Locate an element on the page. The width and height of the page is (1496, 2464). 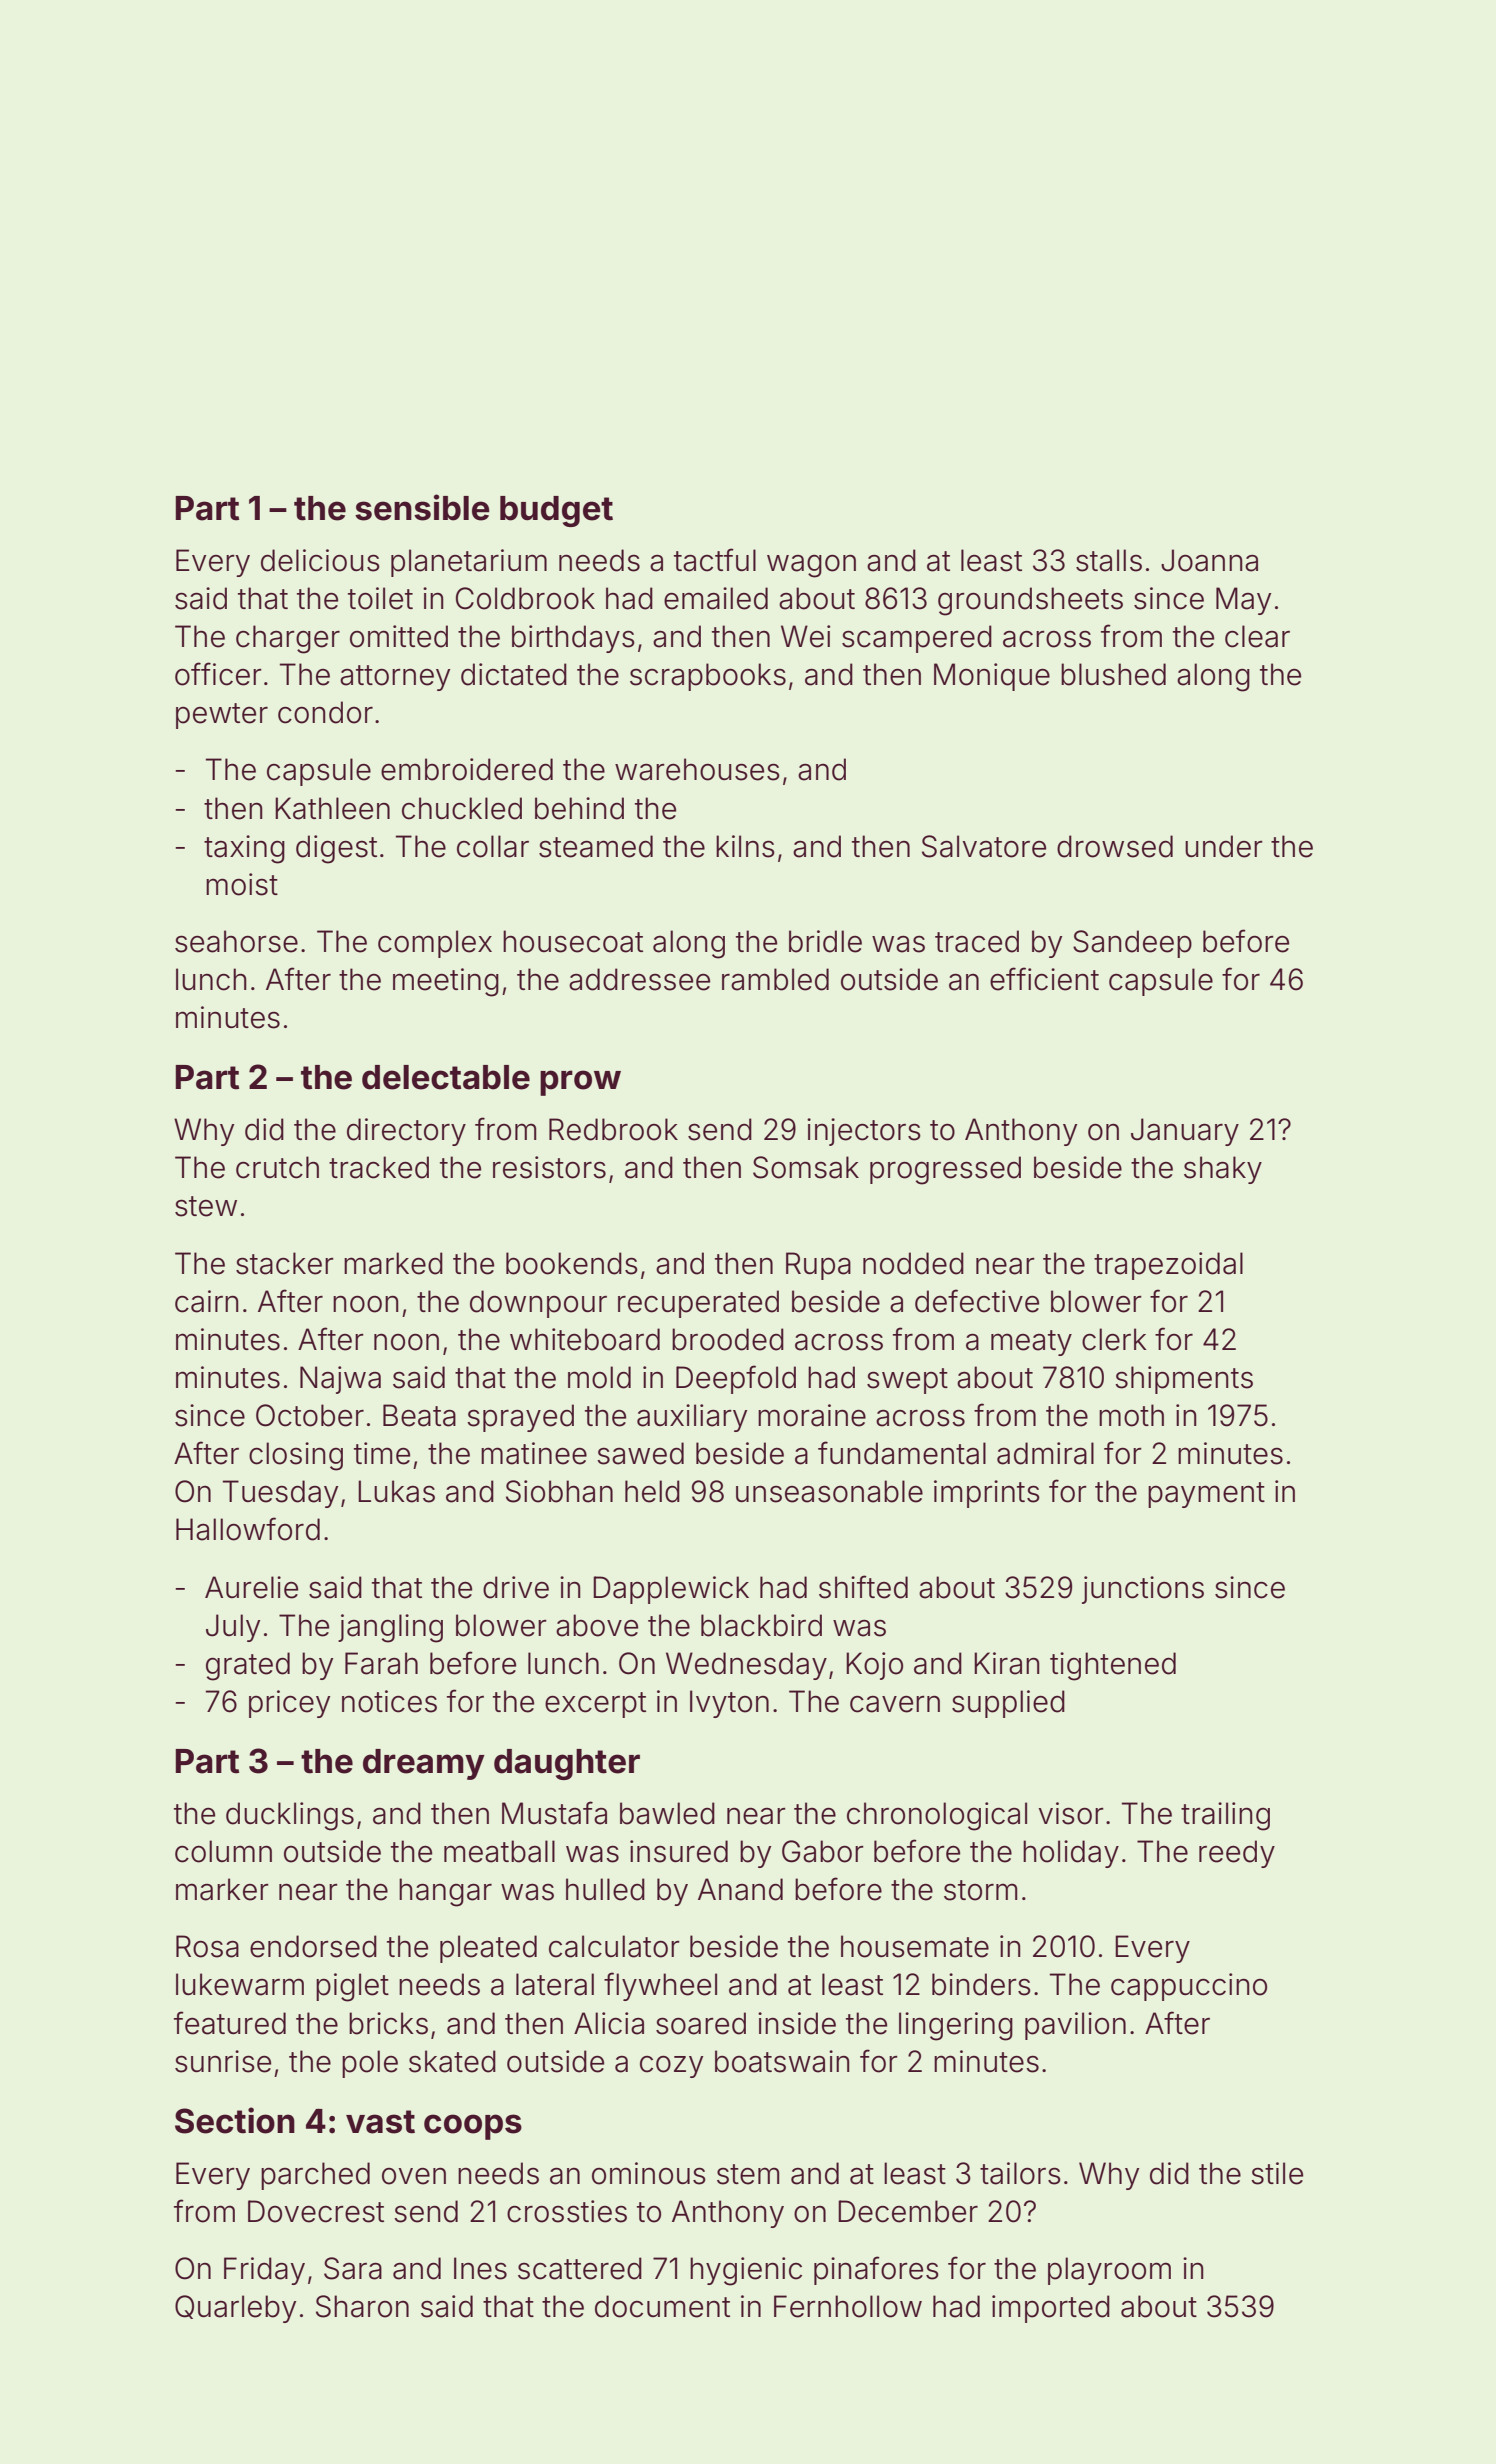
bricks is located at coordinates (388, 2023).
